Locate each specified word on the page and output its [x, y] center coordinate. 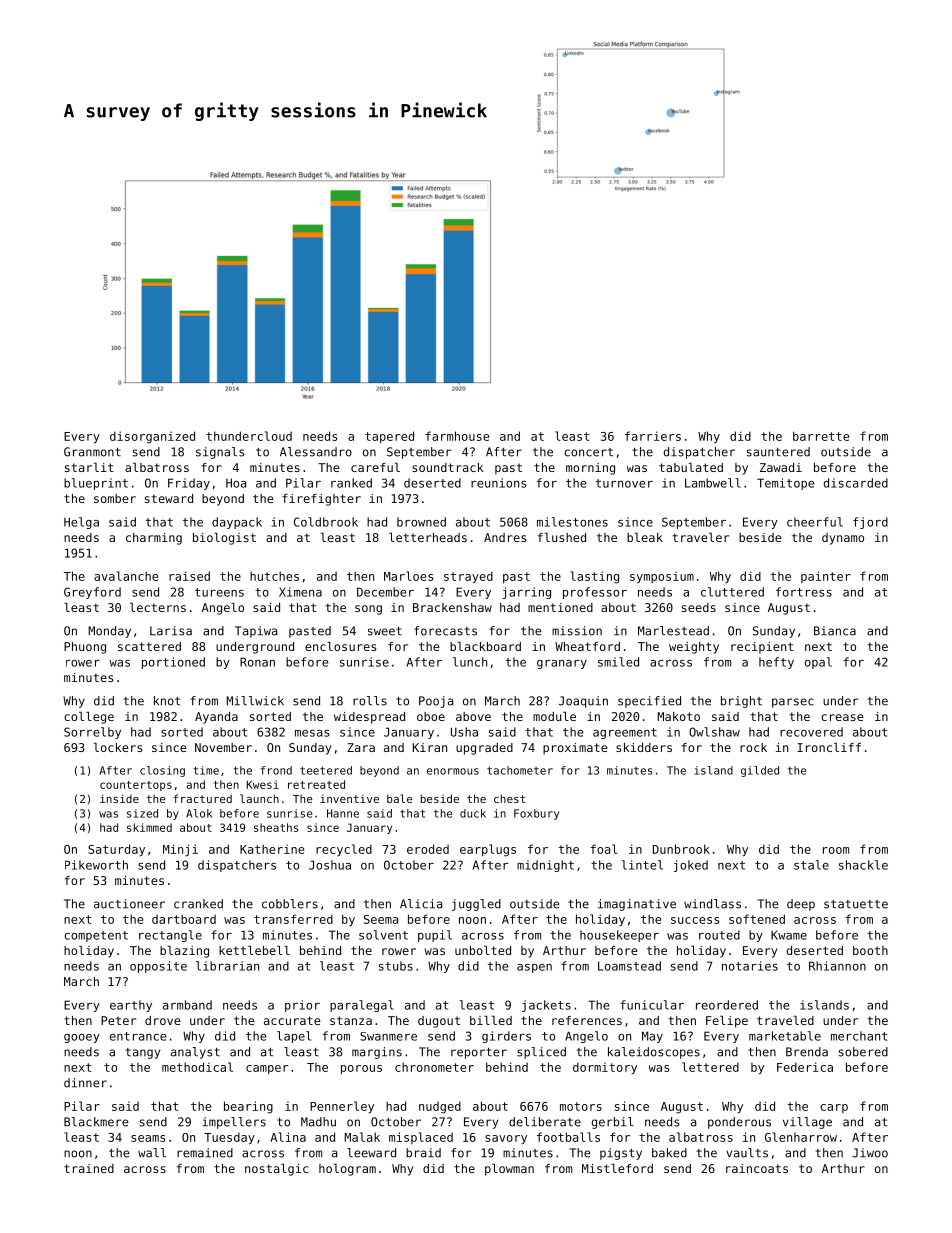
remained [205, 1153]
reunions [499, 483]
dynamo [843, 539]
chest [510, 798]
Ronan [257, 662]
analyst [195, 1053]
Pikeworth [96, 865]
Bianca [835, 631]
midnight [545, 866]
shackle [863, 865]
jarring [526, 593]
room [836, 850]
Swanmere [388, 1036]
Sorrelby [92, 733]
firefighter [321, 500]
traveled [785, 1020]
